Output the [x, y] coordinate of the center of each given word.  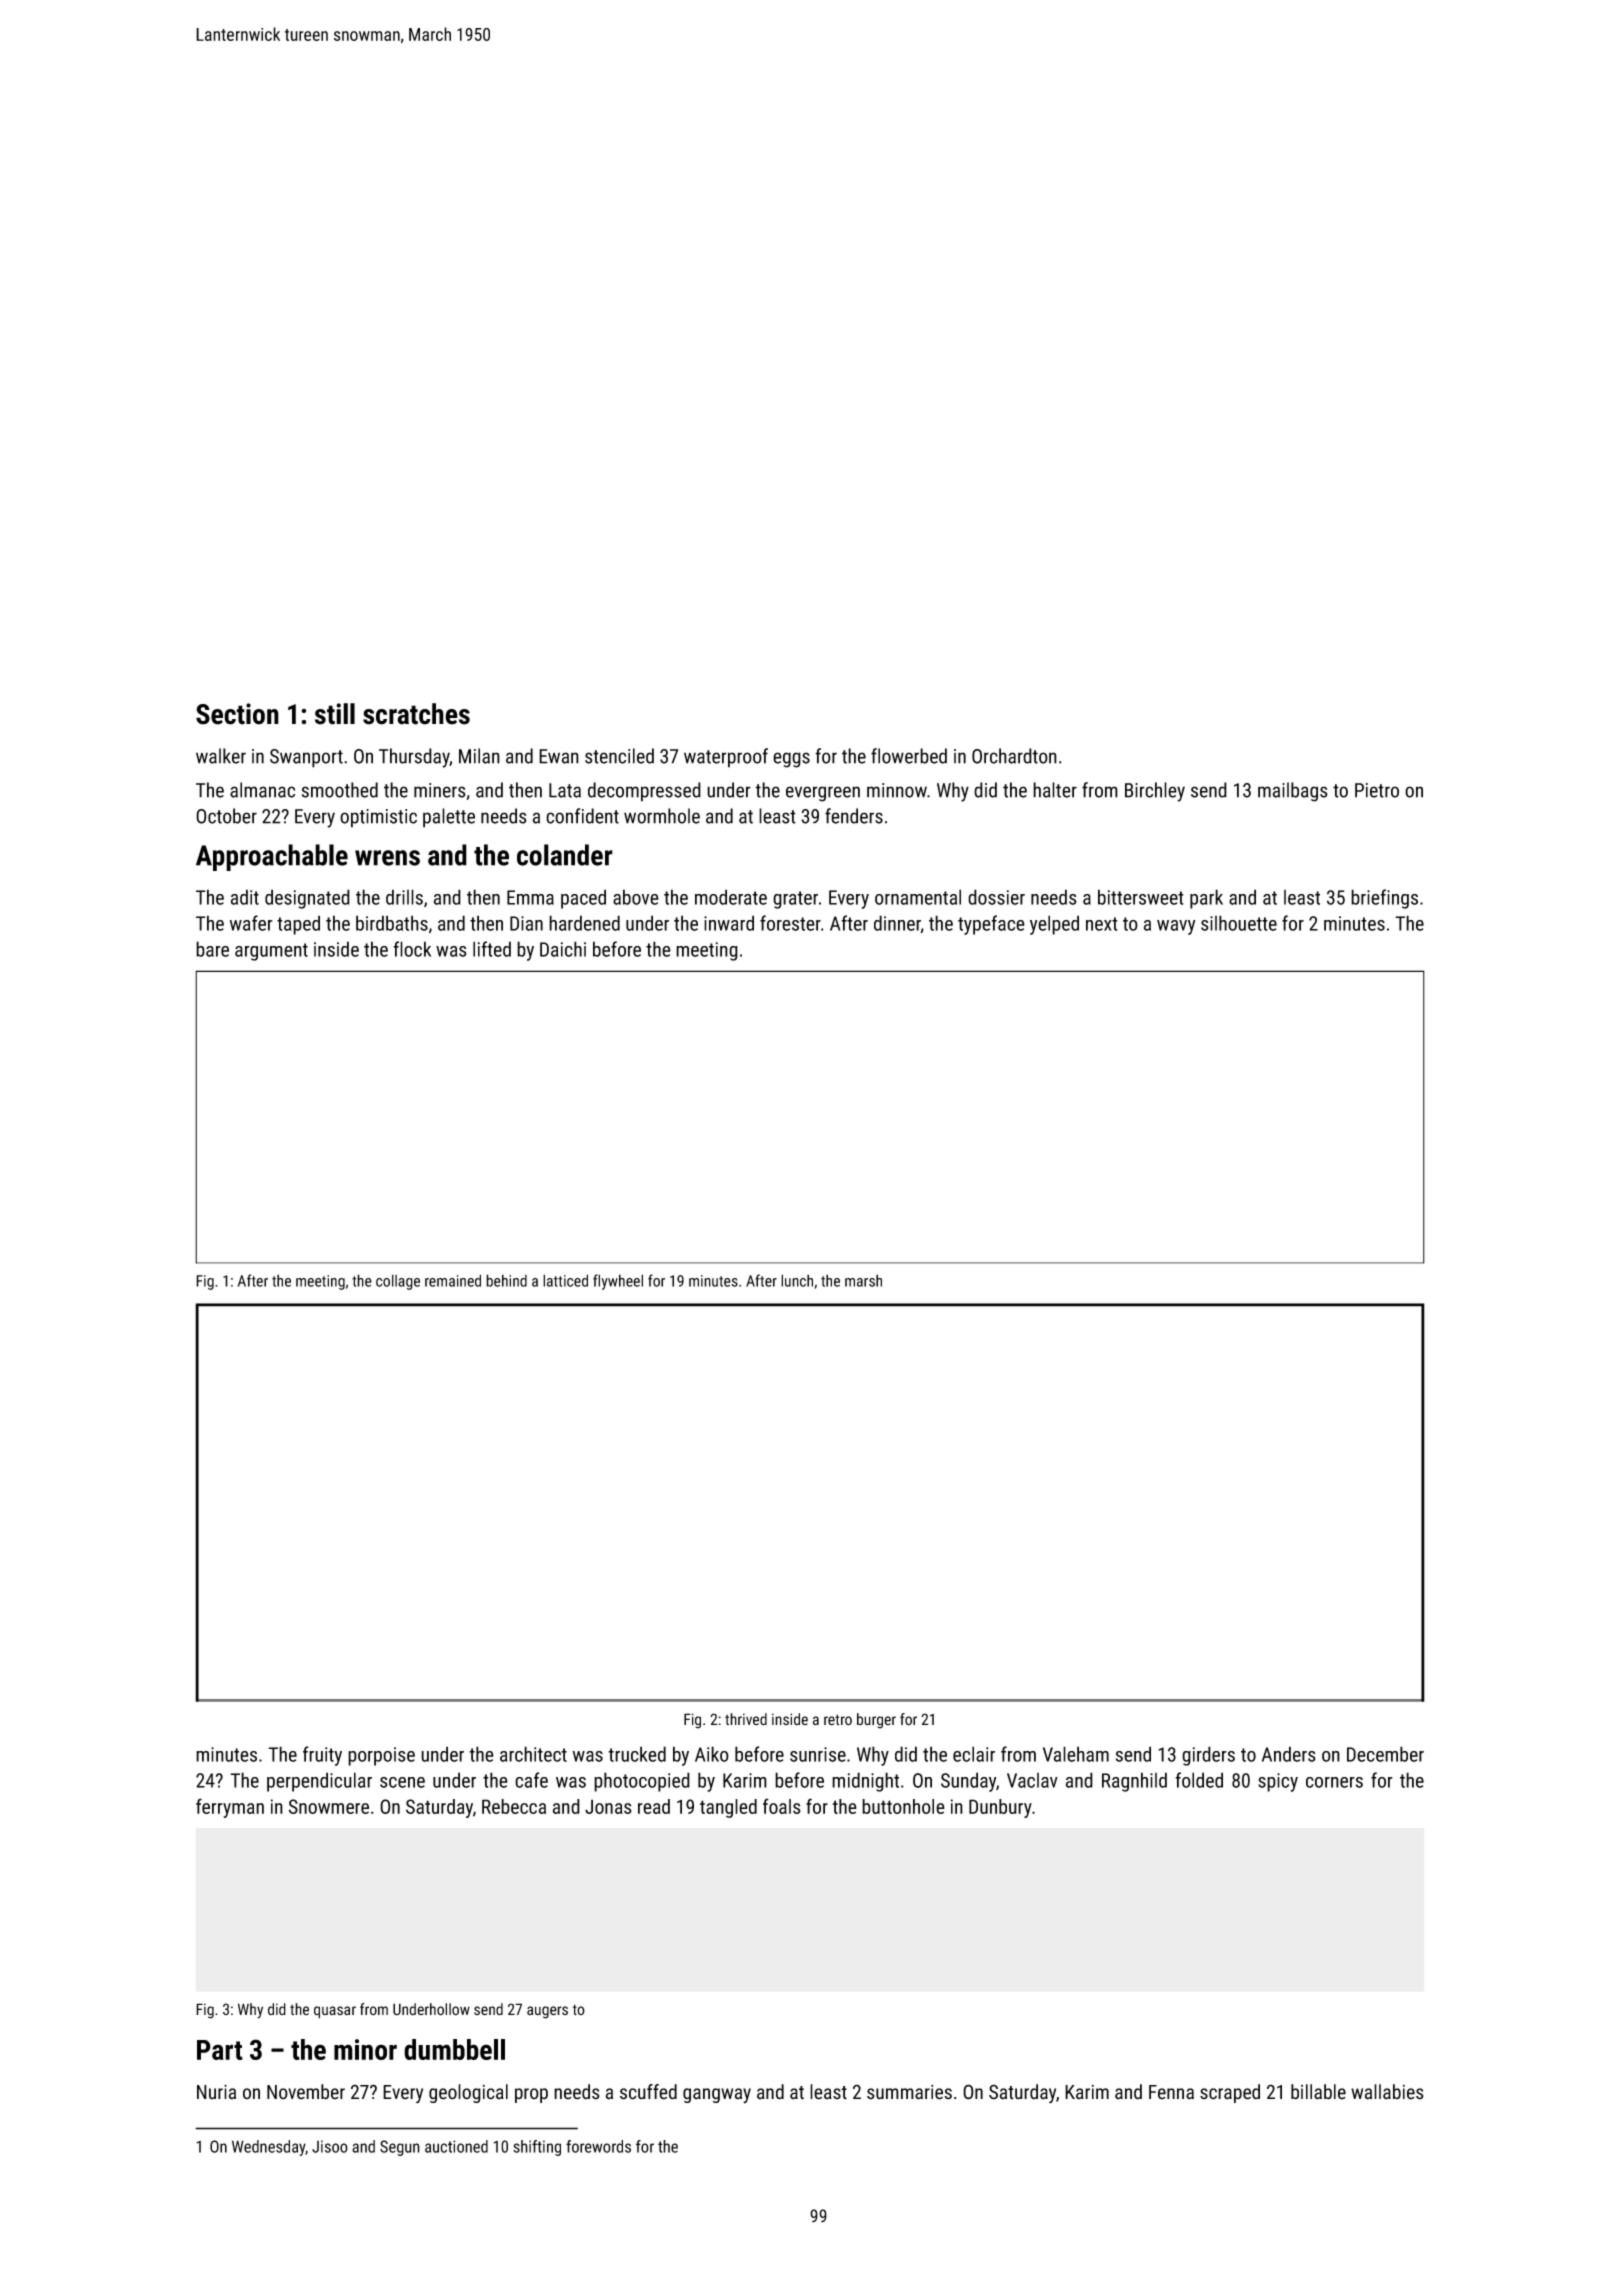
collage [398, 1282]
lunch [797, 1280]
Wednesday [269, 2148]
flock [412, 949]
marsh [863, 1280]
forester [790, 923]
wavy [1176, 927]
